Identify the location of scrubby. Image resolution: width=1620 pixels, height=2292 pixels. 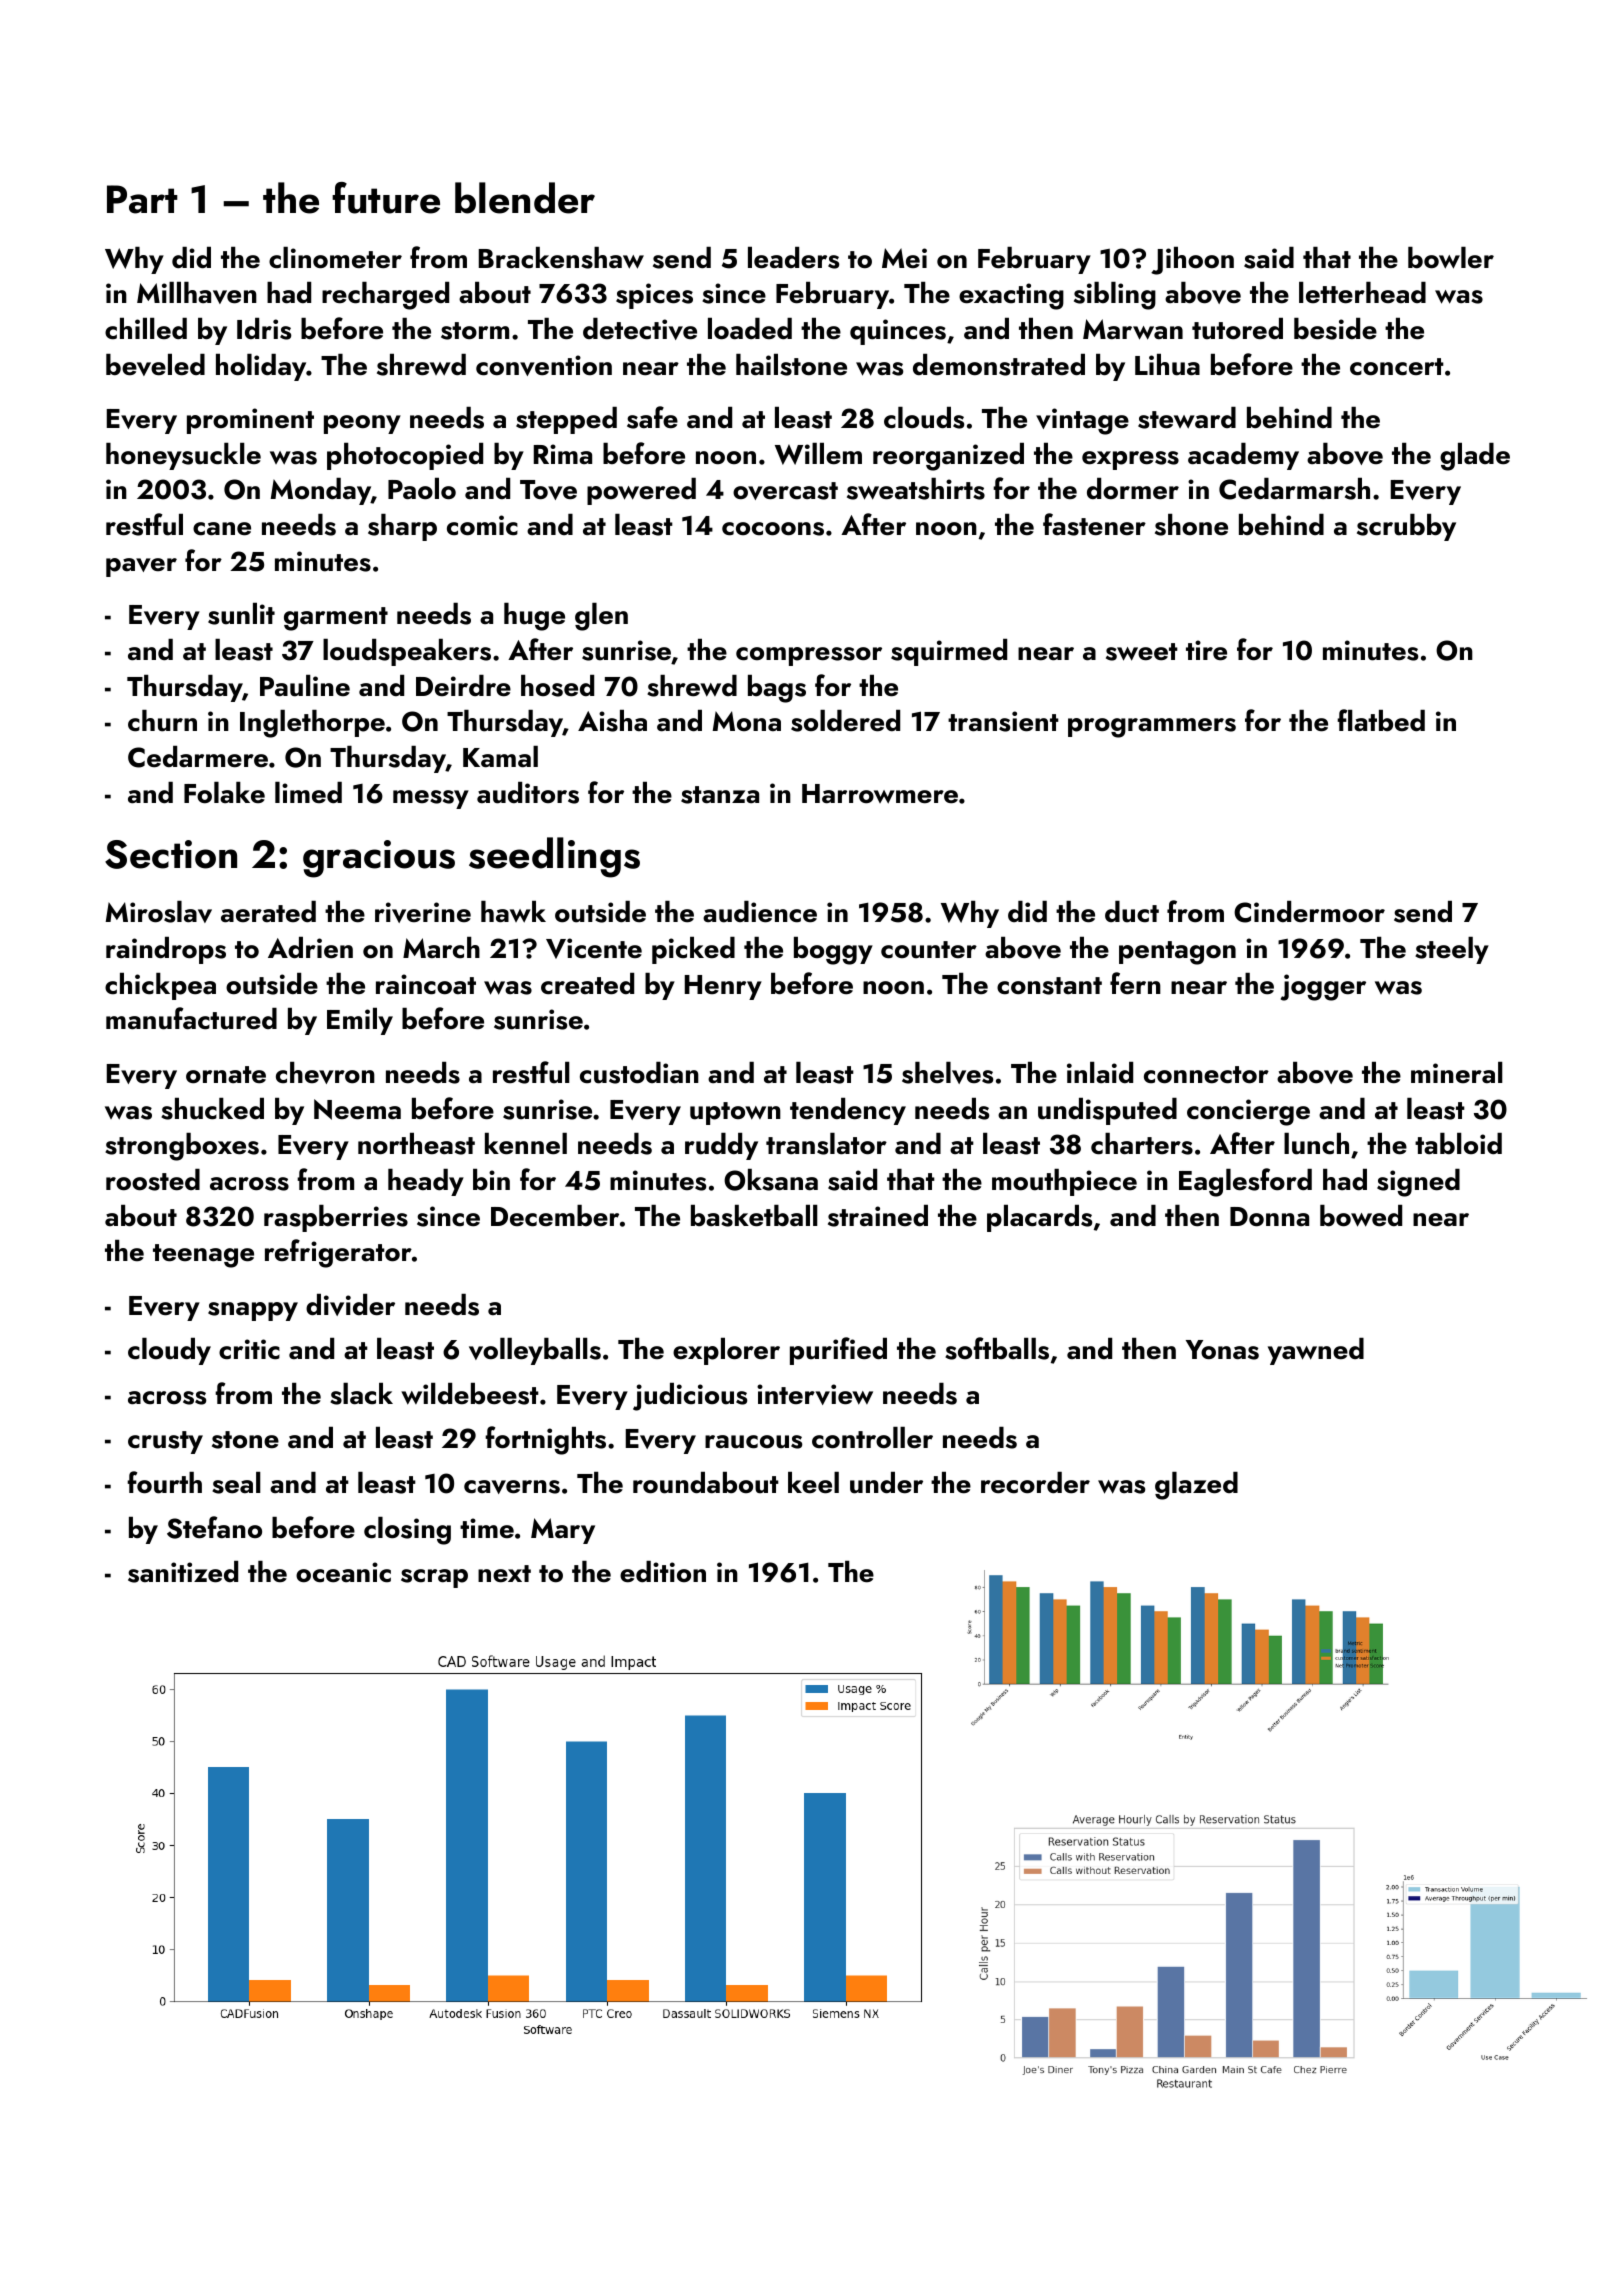
(1406, 527).
